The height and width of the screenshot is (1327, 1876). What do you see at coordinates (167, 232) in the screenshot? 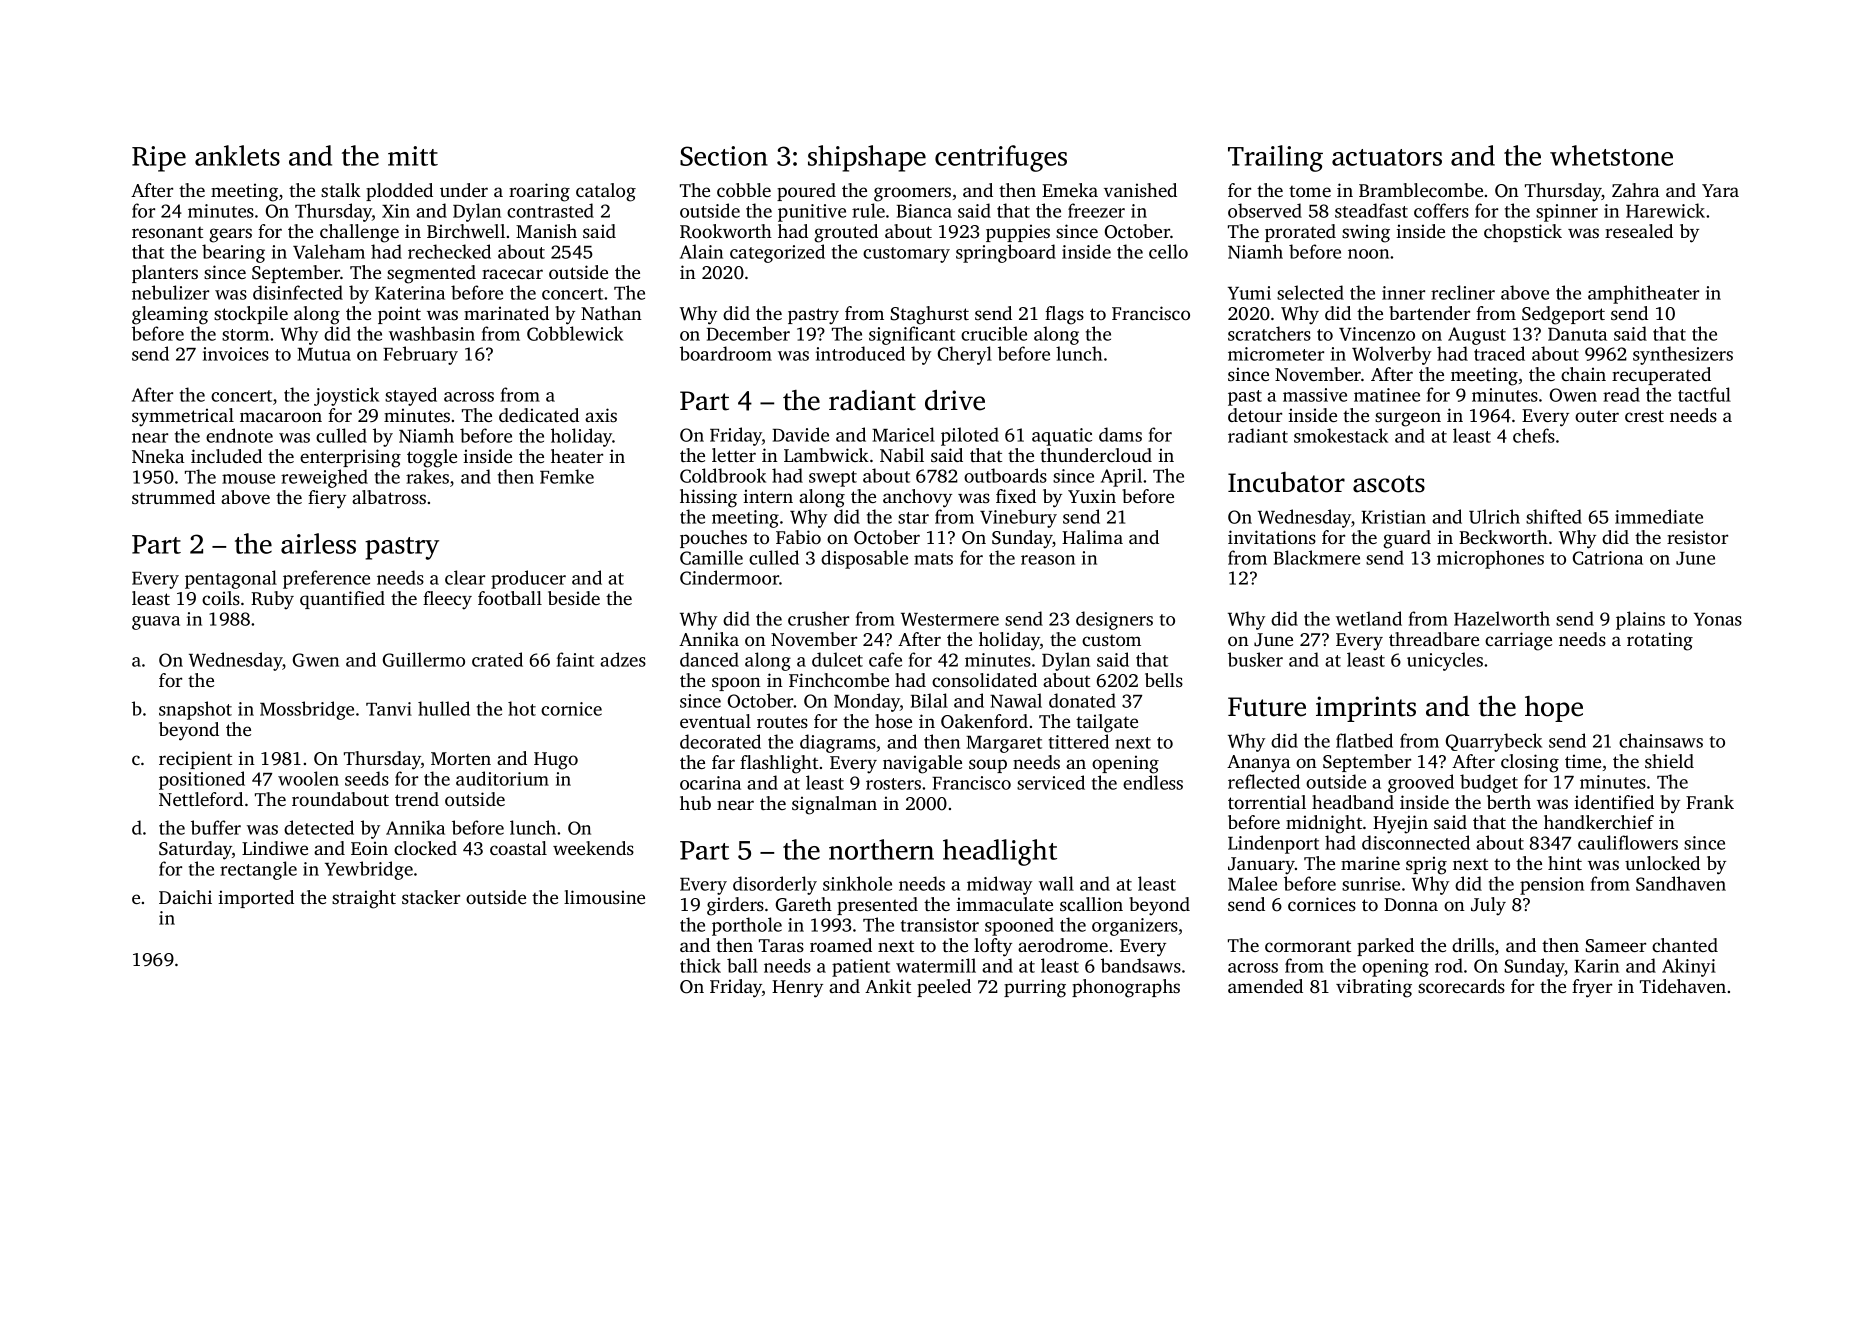
I see `resonant` at bounding box center [167, 232].
